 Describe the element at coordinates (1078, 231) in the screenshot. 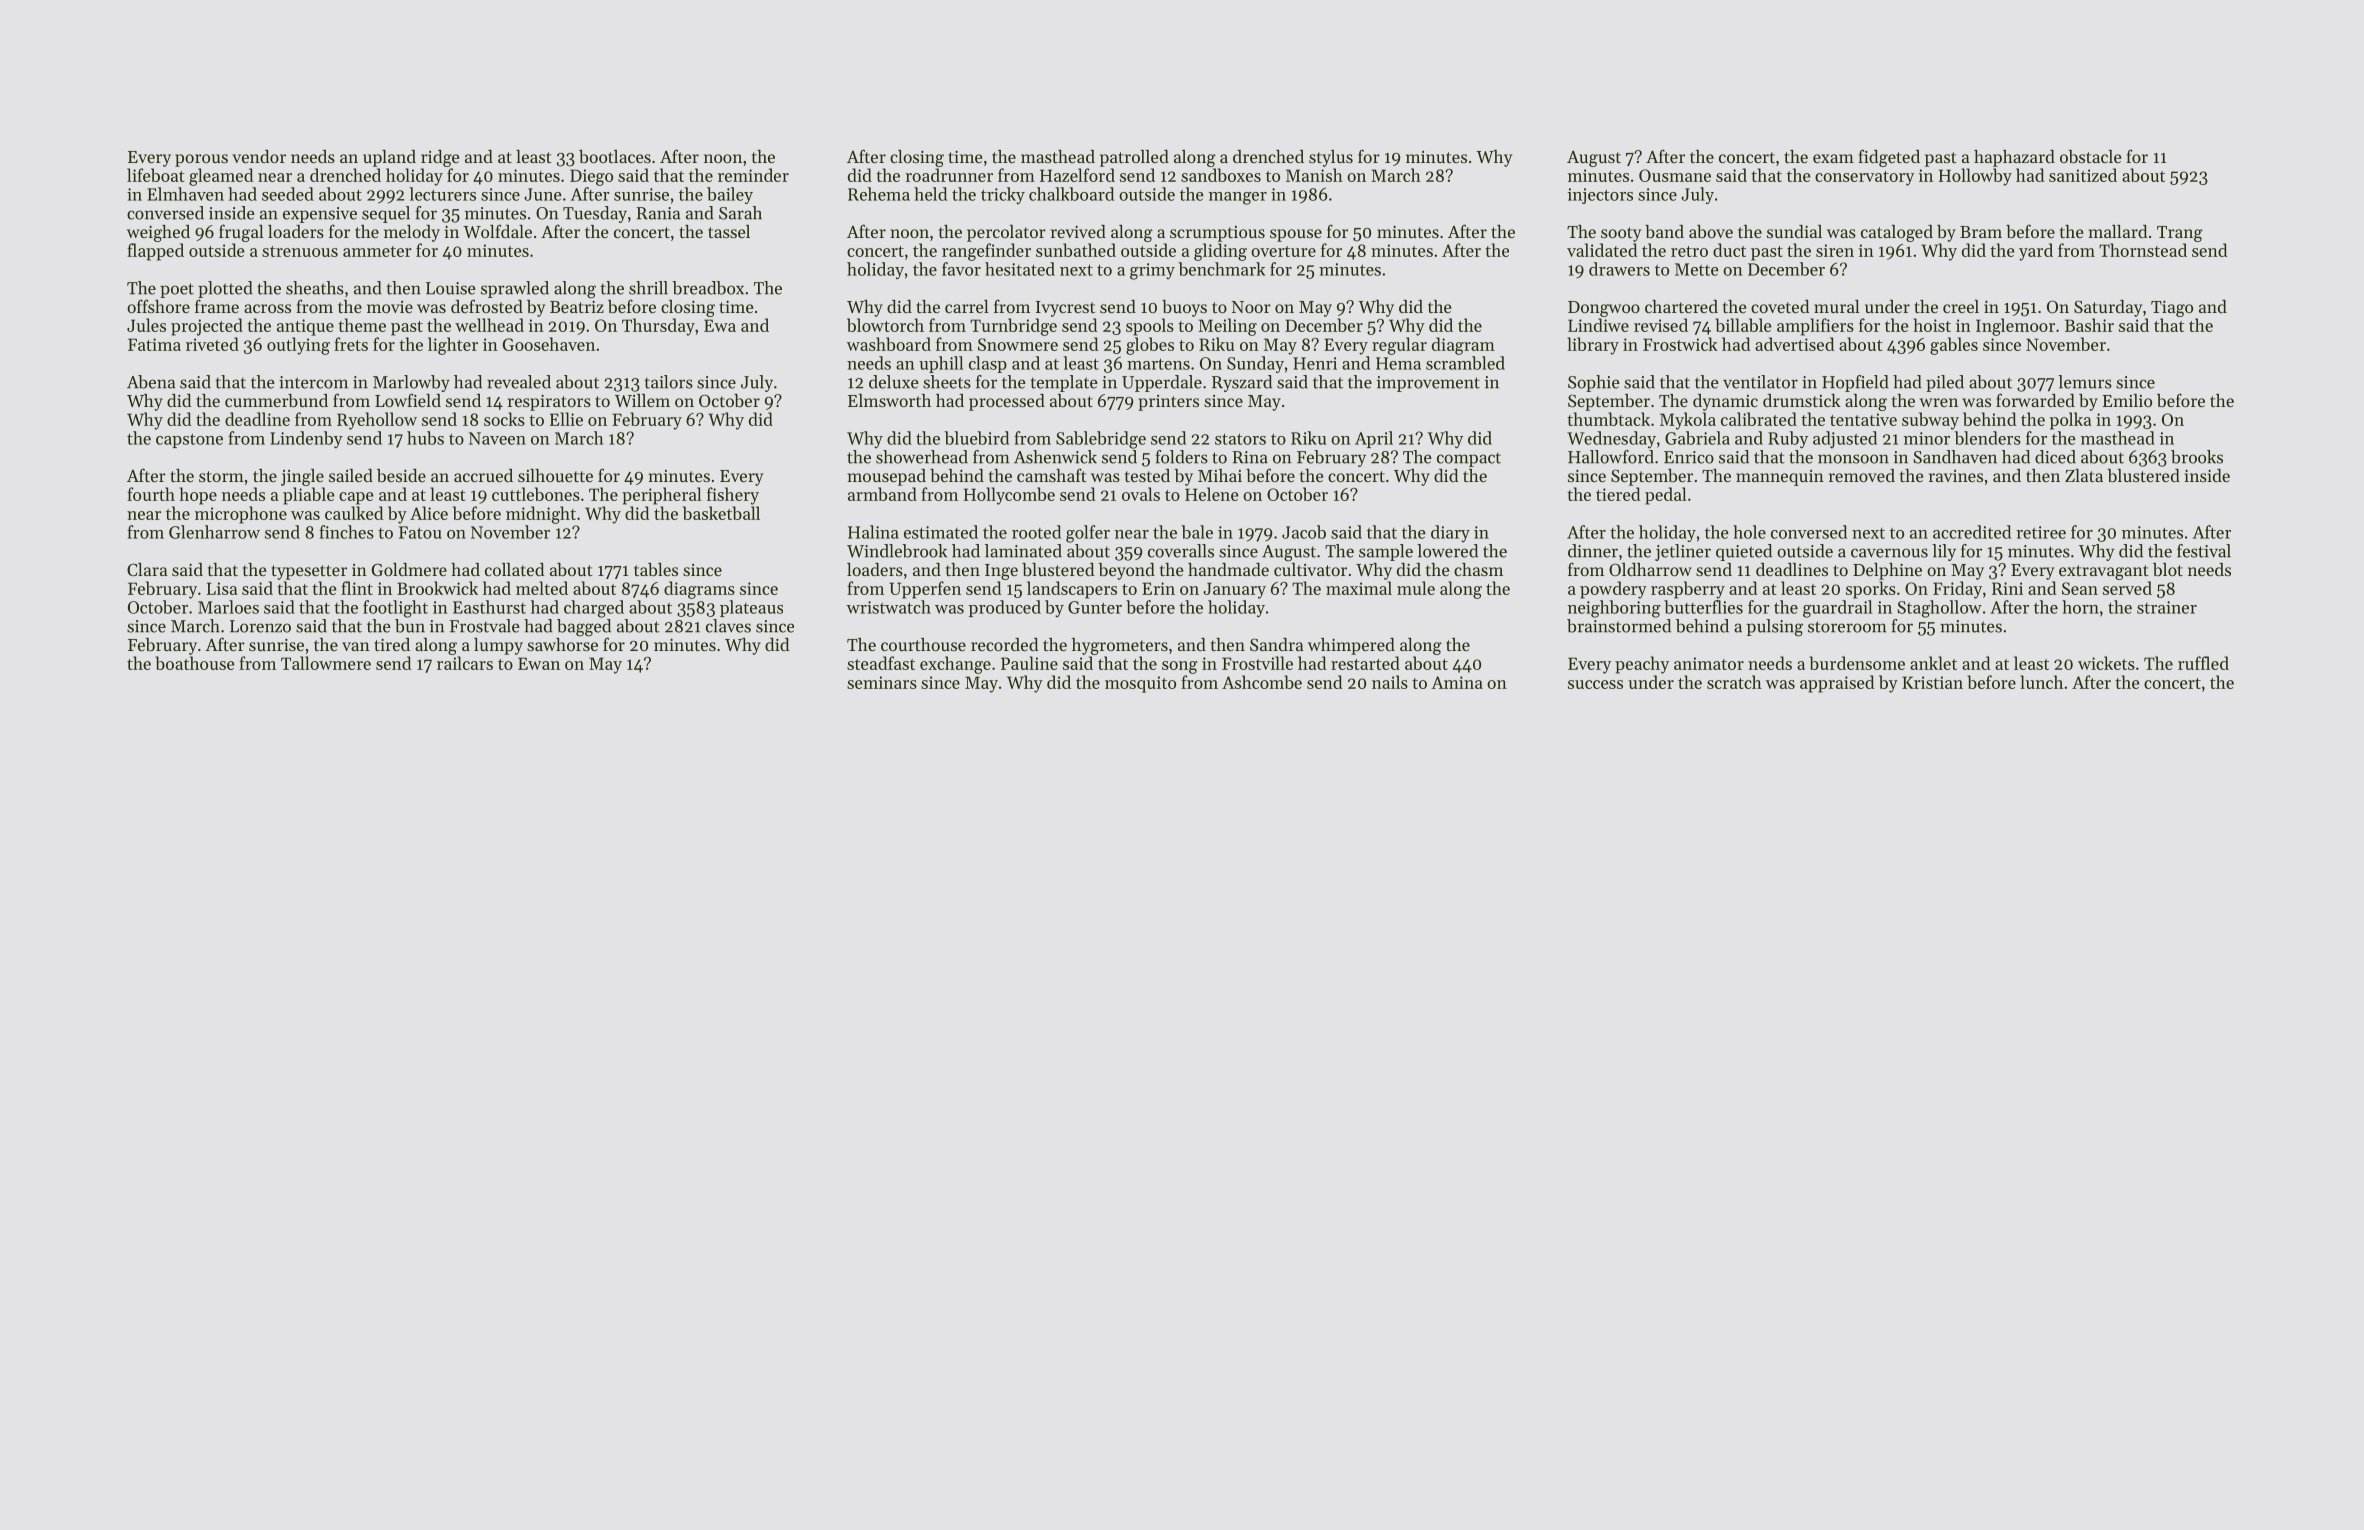

I see `revived` at that location.
